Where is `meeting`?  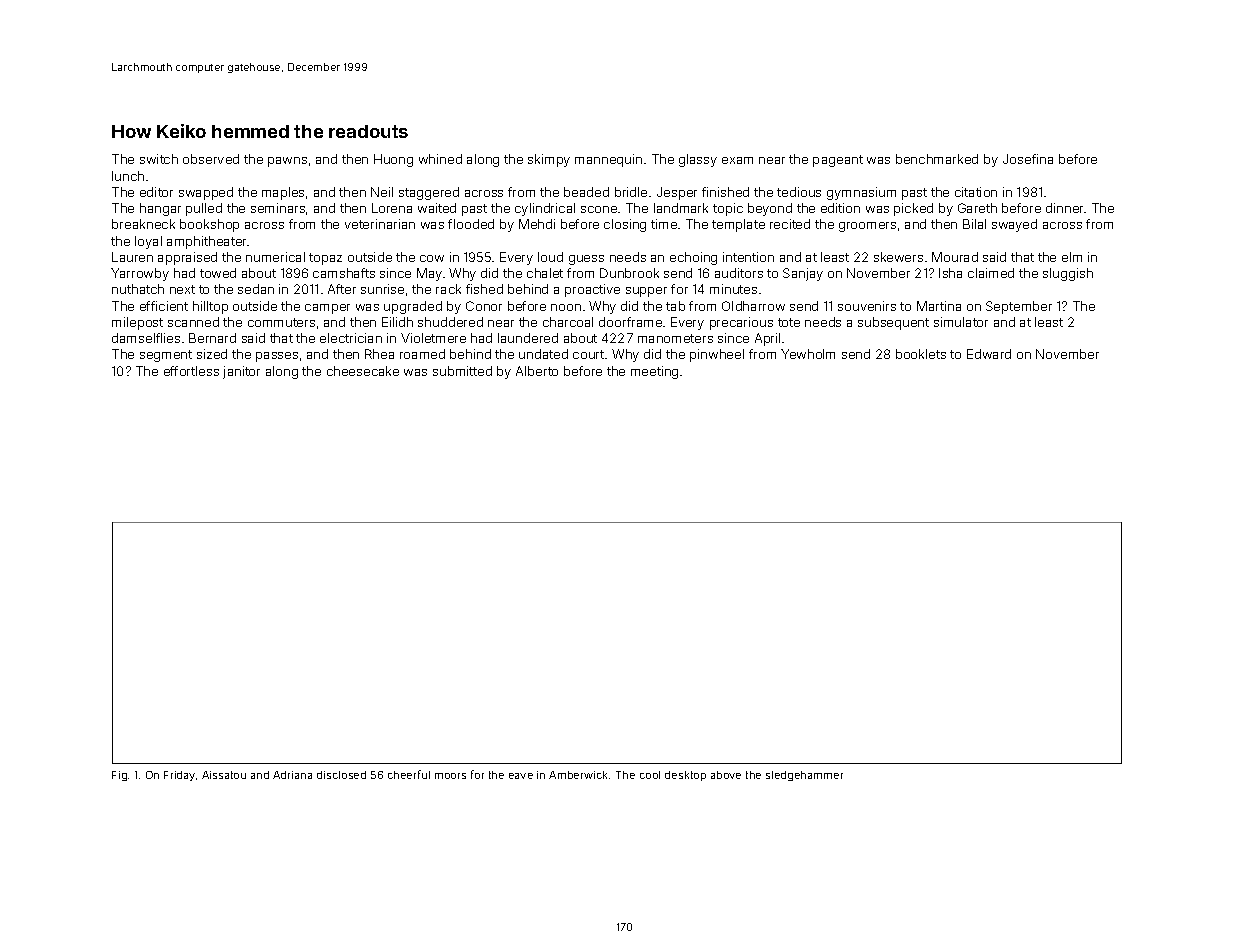
meeting is located at coordinates (654, 372).
